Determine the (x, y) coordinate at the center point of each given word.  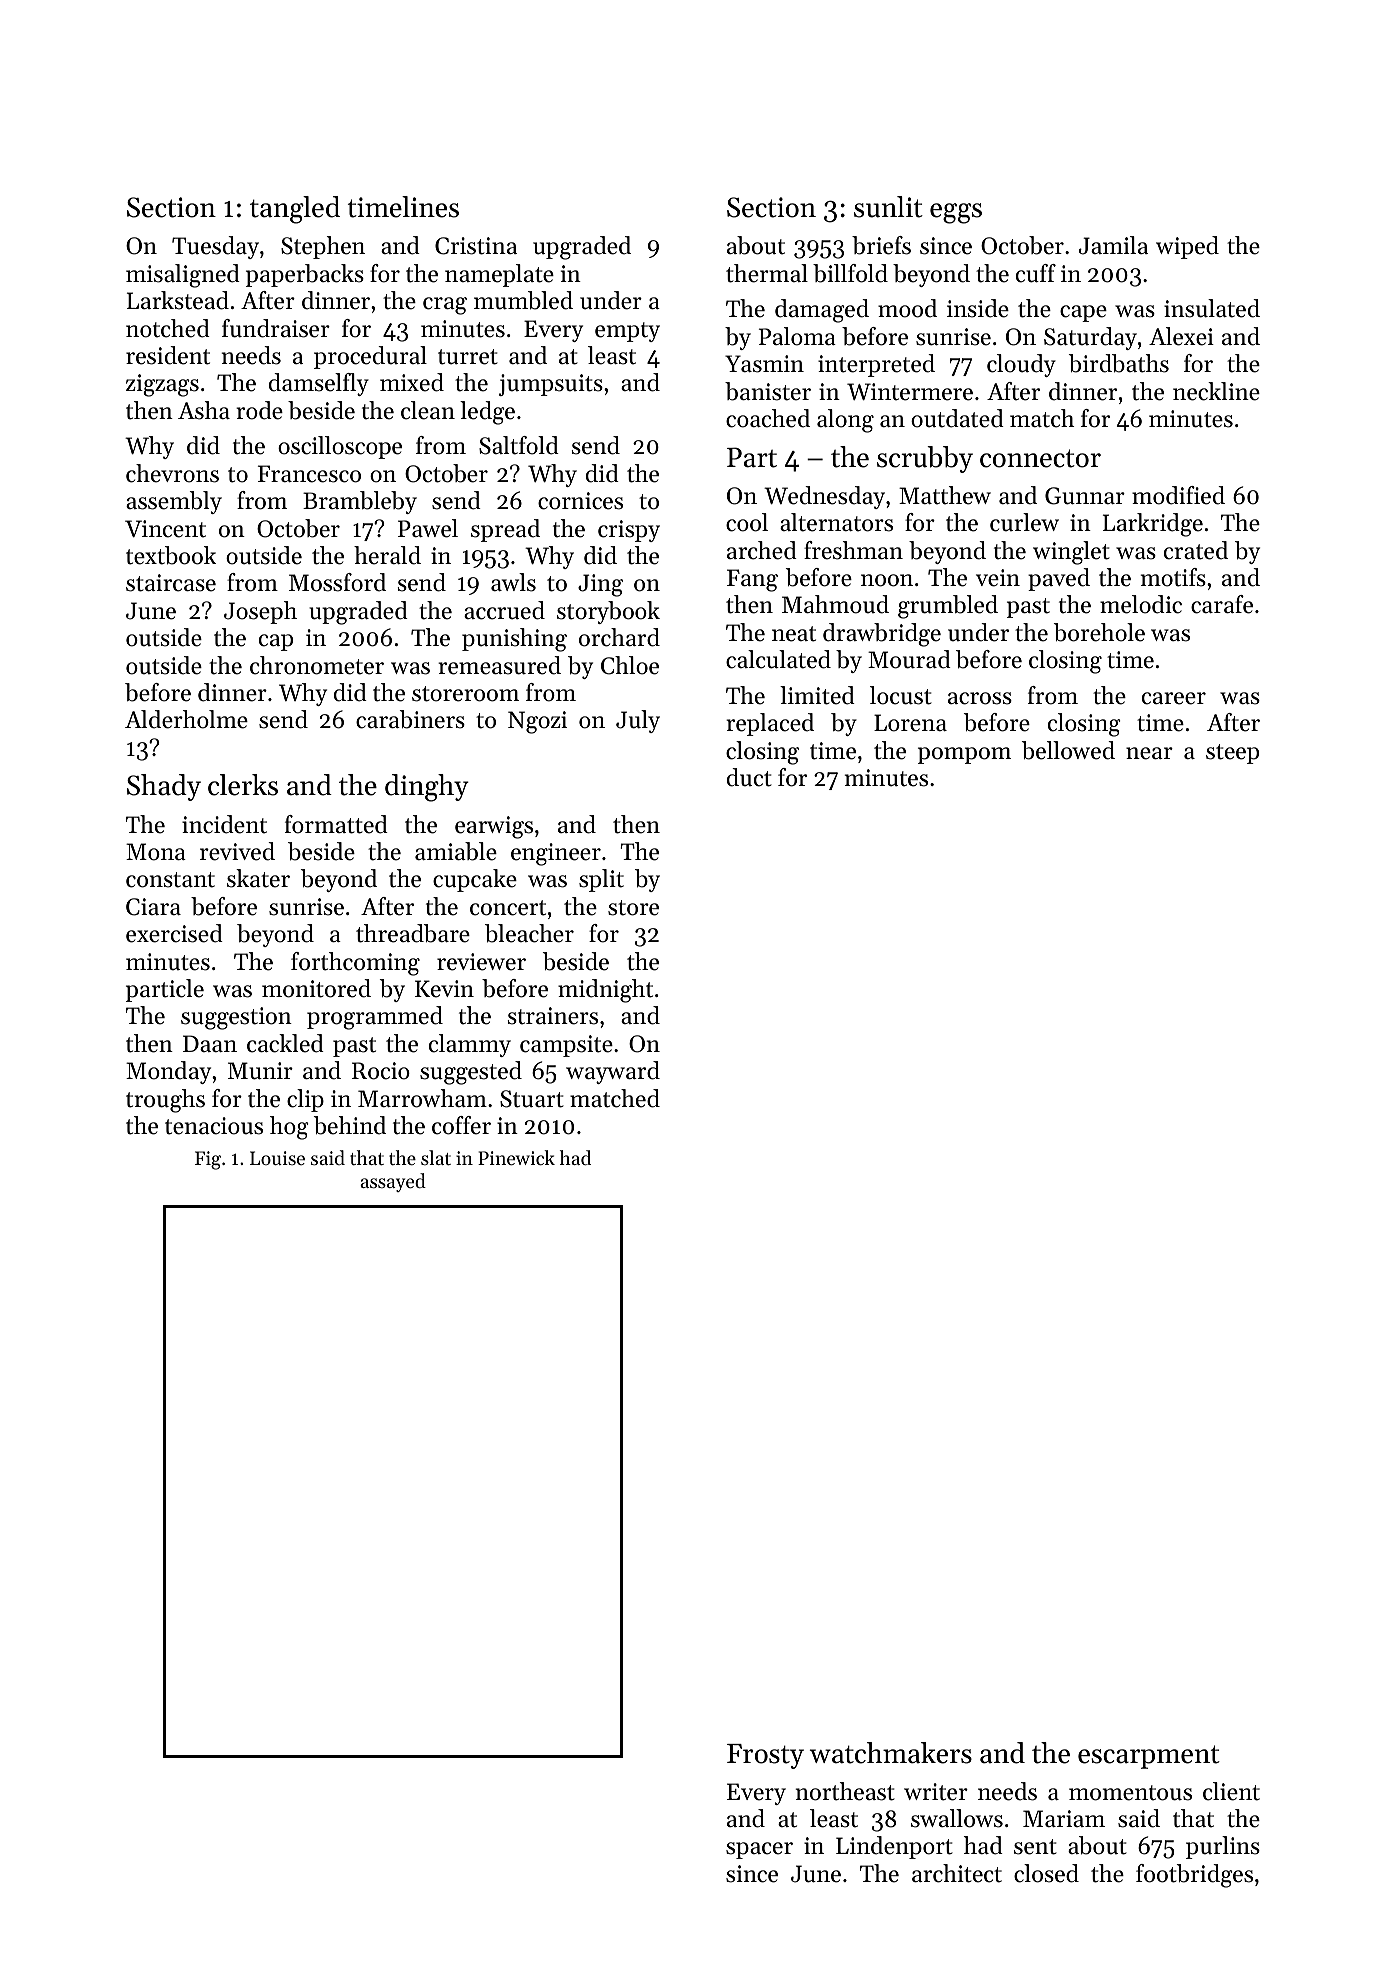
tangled (295, 210)
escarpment (1149, 1757)
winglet (1071, 553)
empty (627, 332)
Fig (208, 1160)
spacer (759, 1850)
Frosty (765, 1756)
